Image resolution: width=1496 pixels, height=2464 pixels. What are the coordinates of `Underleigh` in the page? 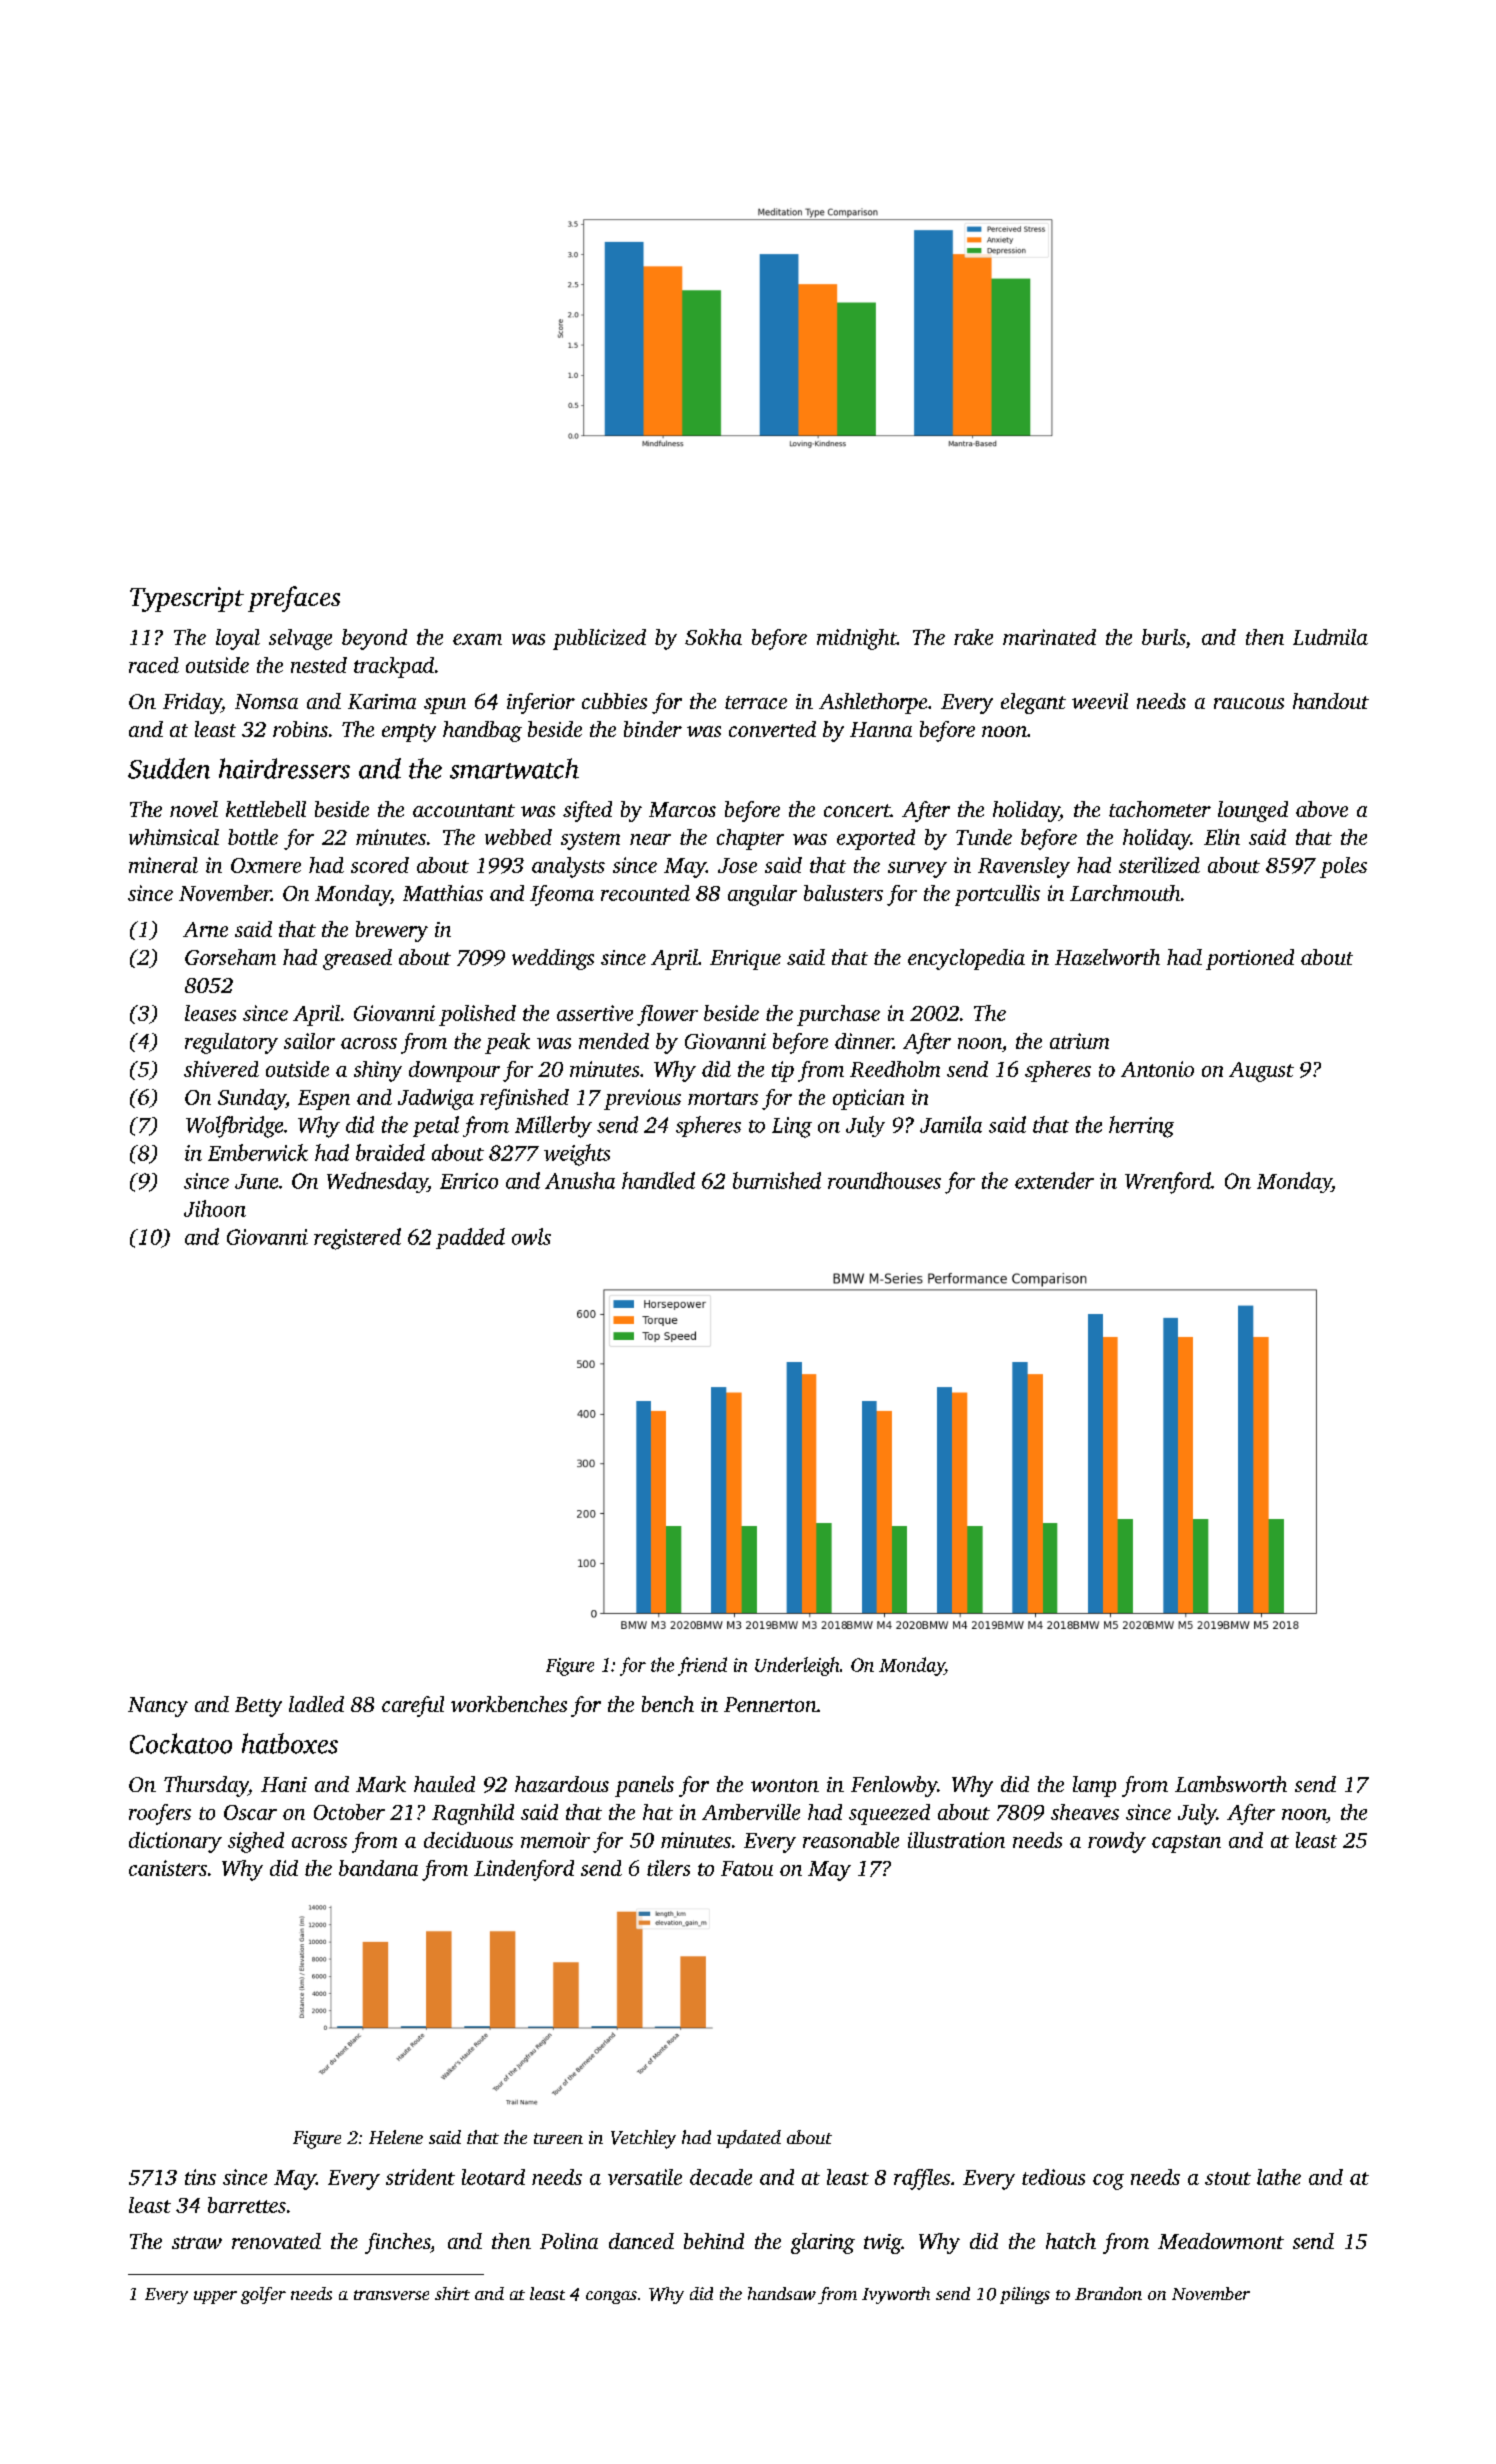 It's located at (797, 1666).
